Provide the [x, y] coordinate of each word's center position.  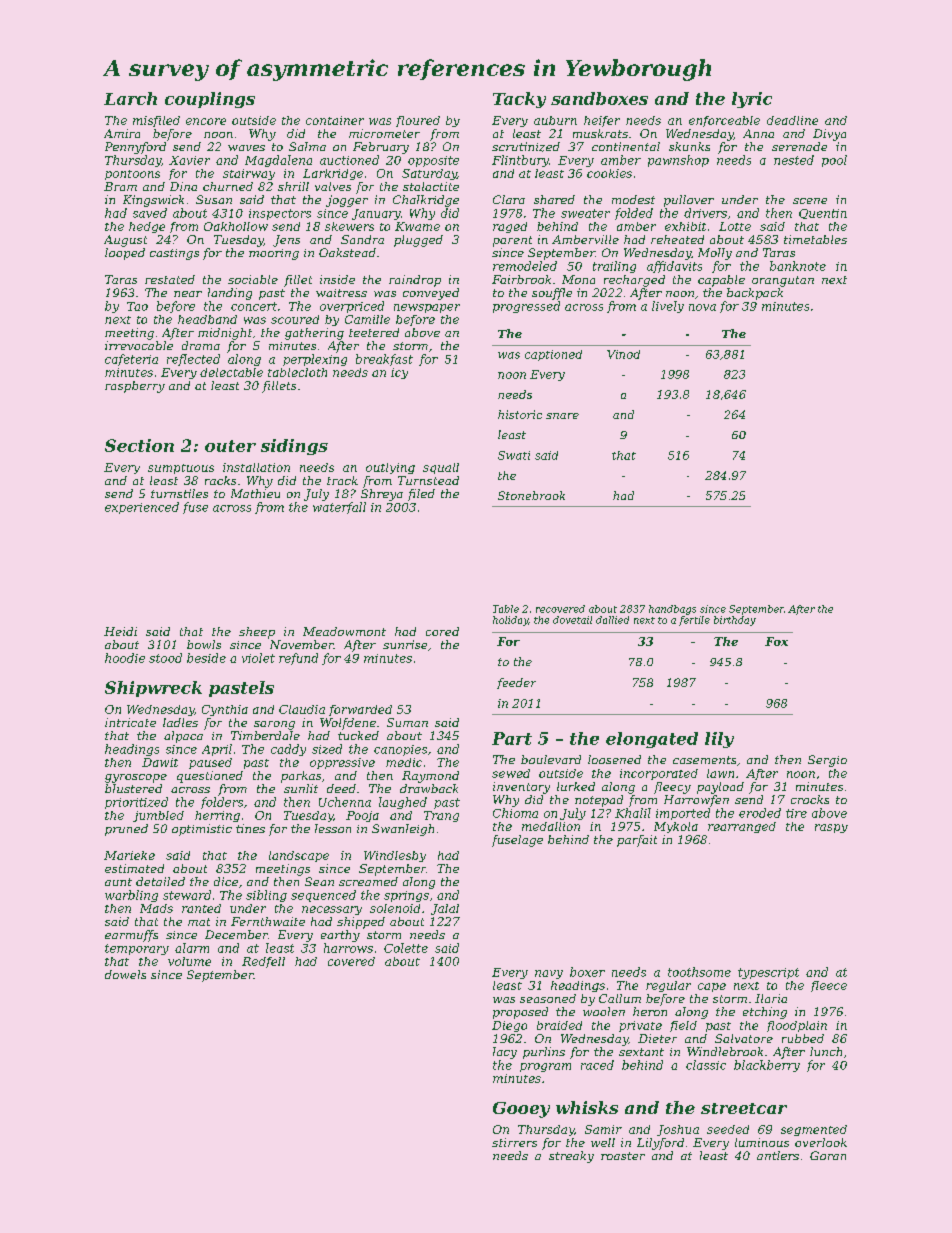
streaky [571, 1157]
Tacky [519, 100]
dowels [125, 974]
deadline [792, 120]
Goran [828, 1155]
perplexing [315, 360]
